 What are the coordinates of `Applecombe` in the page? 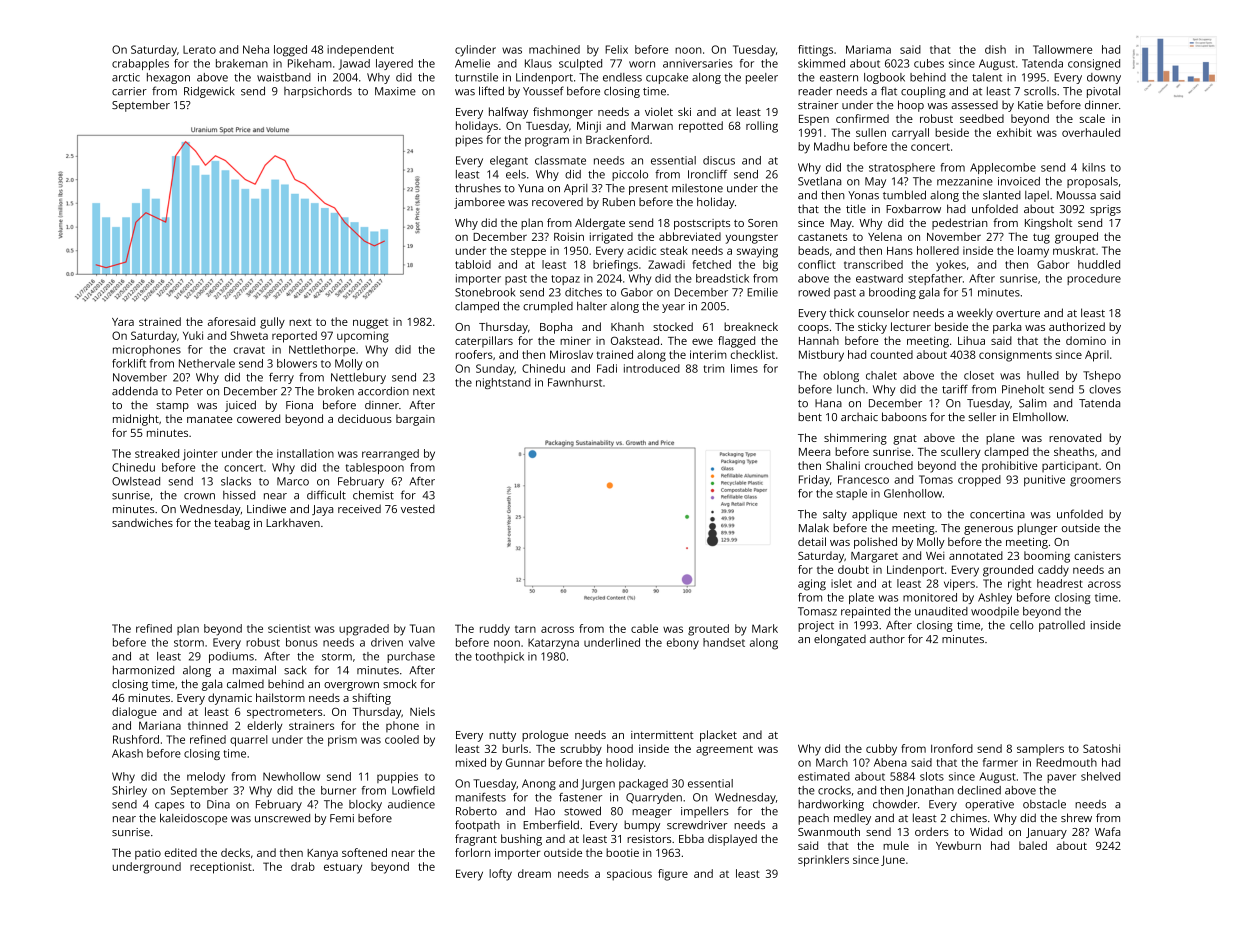 It's located at (1003, 168).
